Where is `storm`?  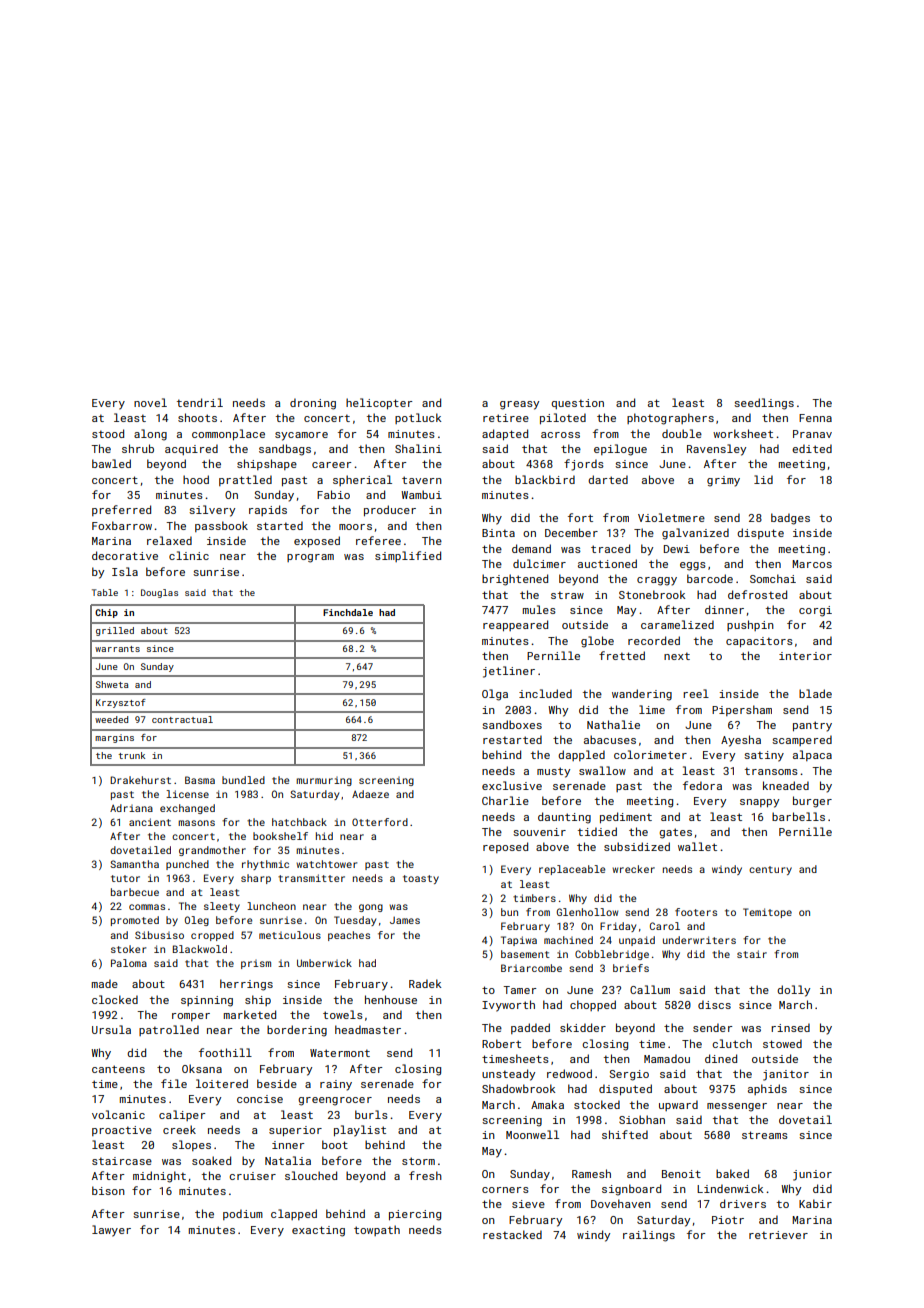
storm is located at coordinates (418, 1161).
